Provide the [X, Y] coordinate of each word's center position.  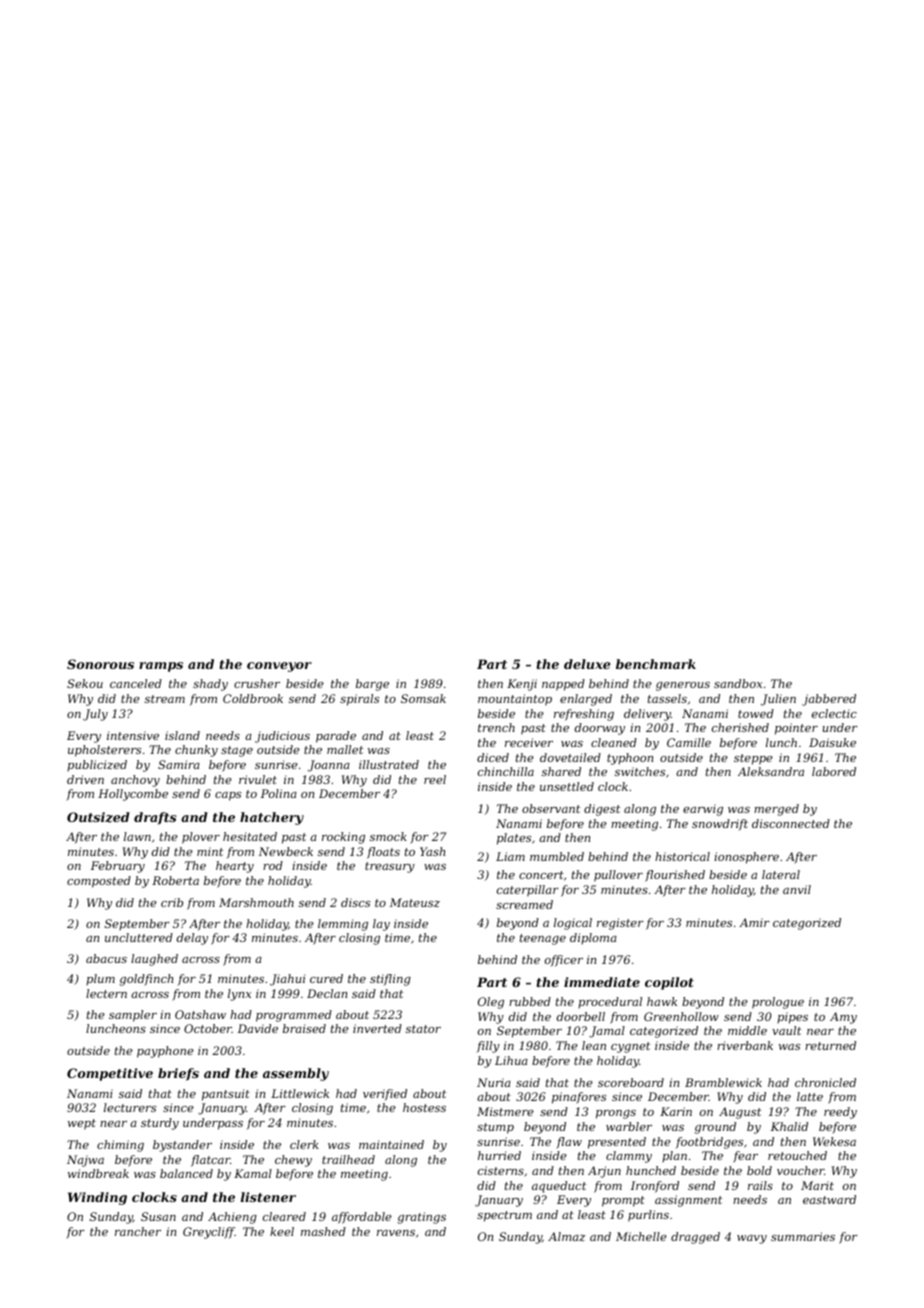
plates [514, 839]
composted [99, 882]
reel [435, 779]
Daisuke [832, 742]
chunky [196, 751]
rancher [138, 1231]
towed [756, 713]
